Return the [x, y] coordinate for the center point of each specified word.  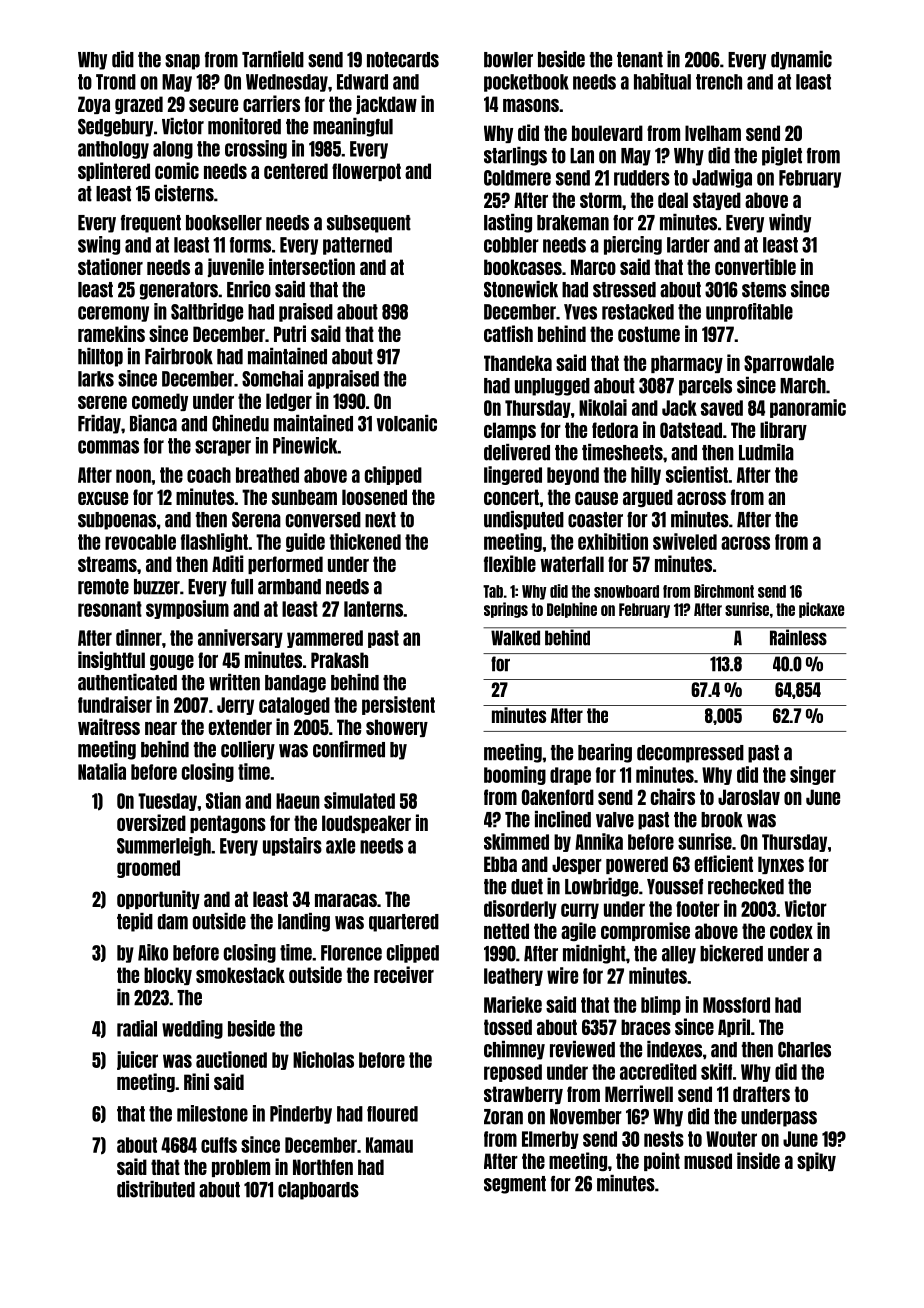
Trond [116, 82]
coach [209, 475]
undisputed [524, 520]
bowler [508, 60]
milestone [212, 1113]
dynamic [801, 60]
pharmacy [687, 364]
